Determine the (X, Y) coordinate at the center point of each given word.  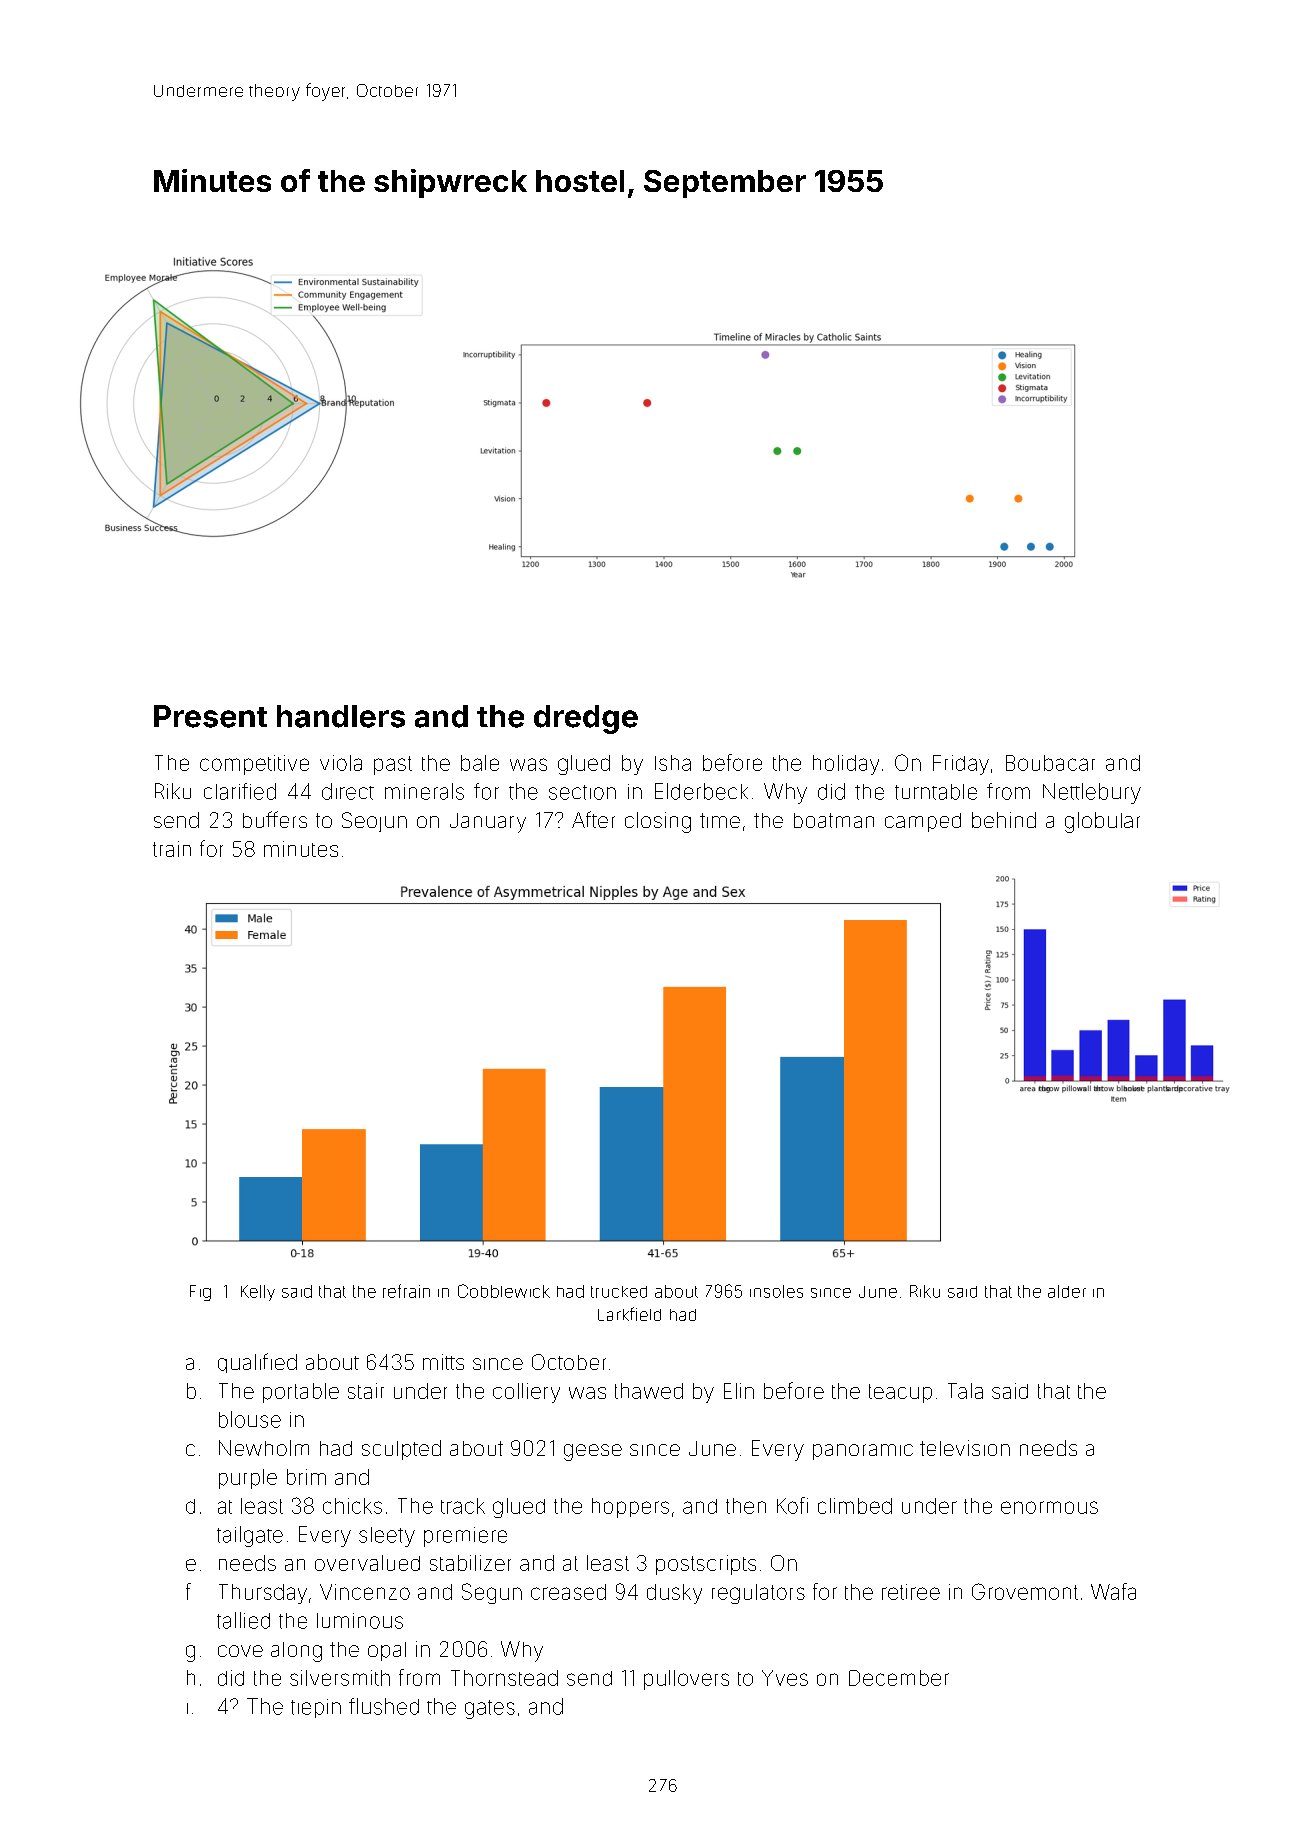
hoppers (630, 1508)
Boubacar (1050, 763)
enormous (1049, 1507)
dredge (586, 719)
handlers (341, 716)
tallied (243, 1620)
